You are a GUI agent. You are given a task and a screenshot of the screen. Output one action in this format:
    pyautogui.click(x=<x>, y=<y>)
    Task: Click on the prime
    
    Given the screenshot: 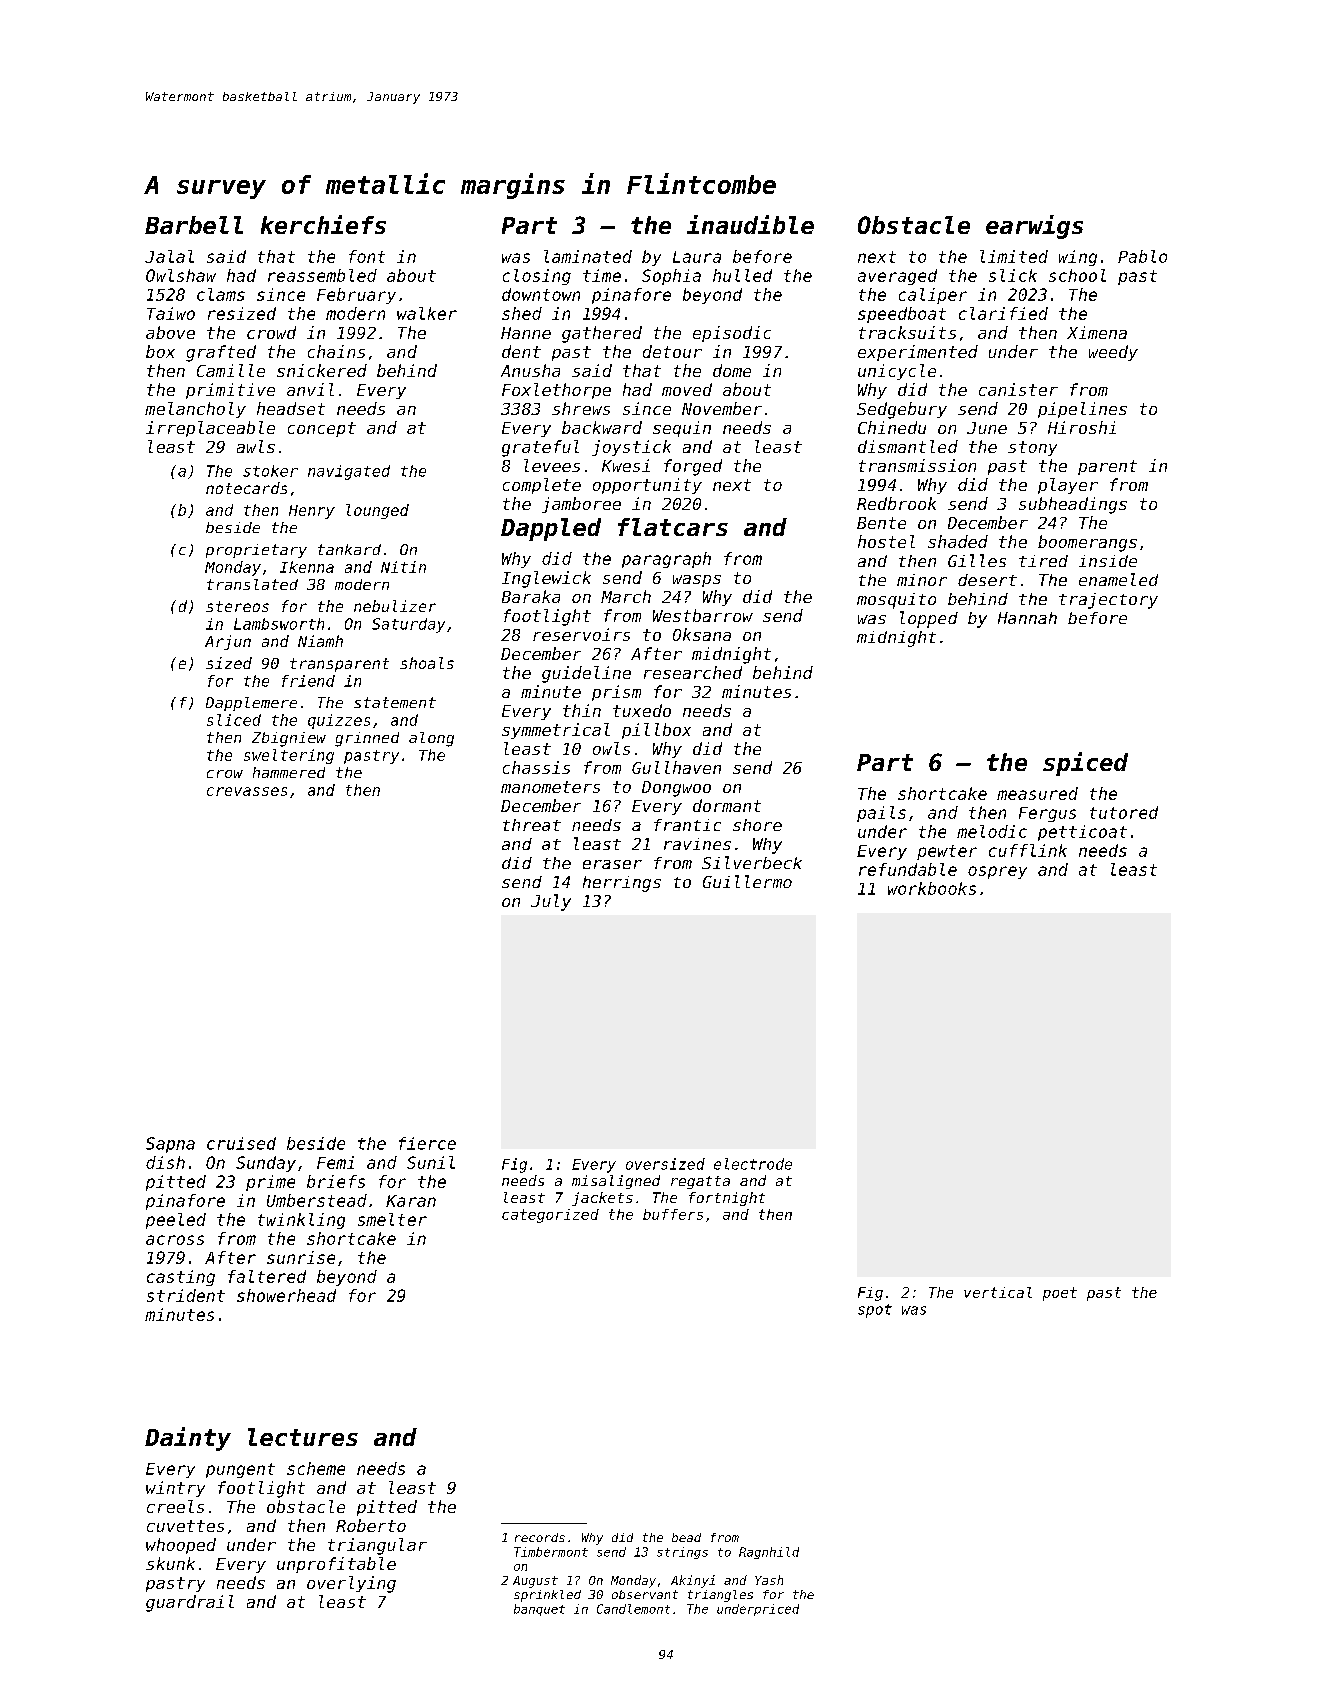 What is the action you would take?
    pyautogui.click(x=270, y=1183)
